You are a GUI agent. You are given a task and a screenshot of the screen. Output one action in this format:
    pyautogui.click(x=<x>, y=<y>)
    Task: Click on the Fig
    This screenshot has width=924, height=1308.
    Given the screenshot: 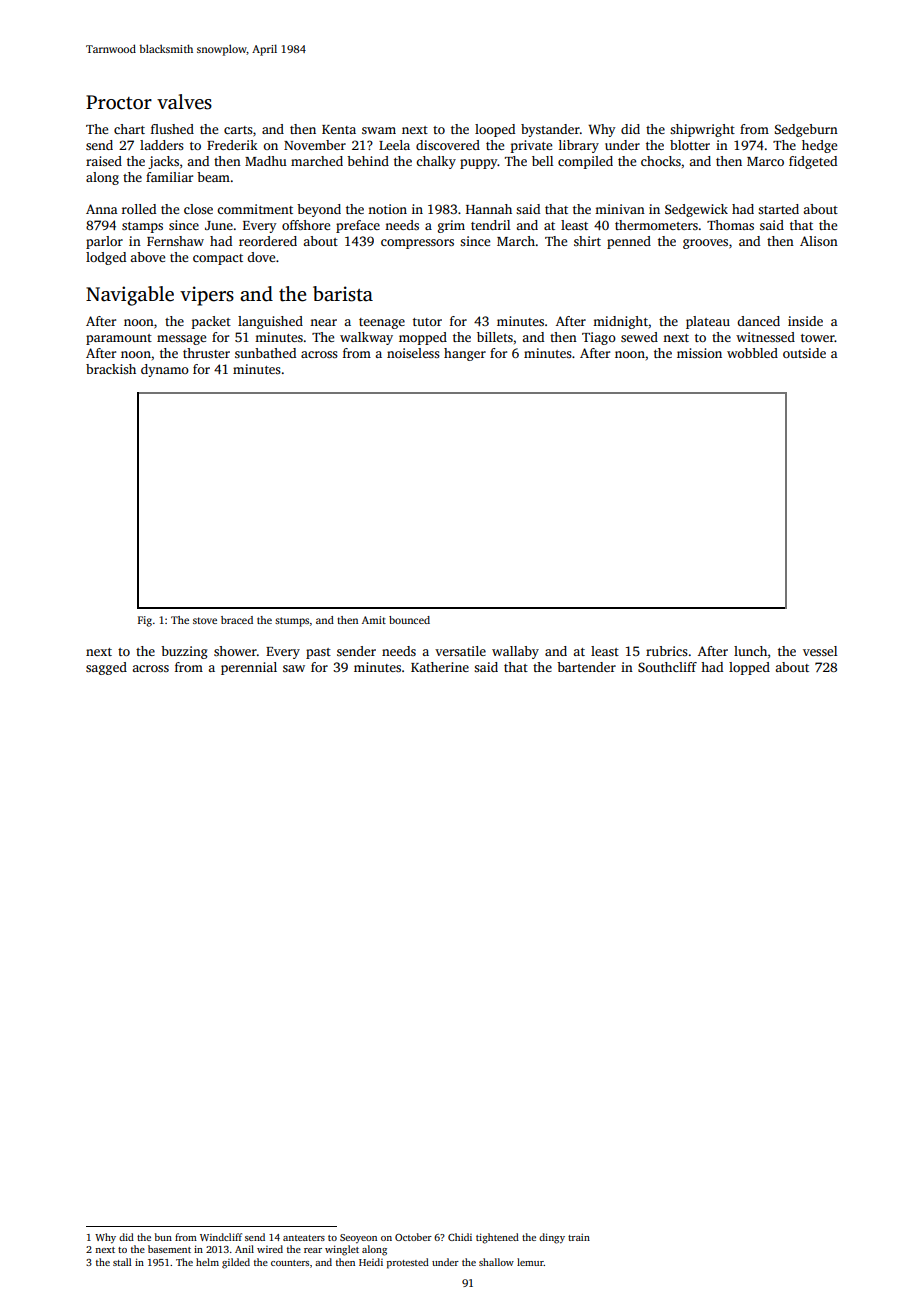 What is the action you would take?
    pyautogui.click(x=145, y=621)
